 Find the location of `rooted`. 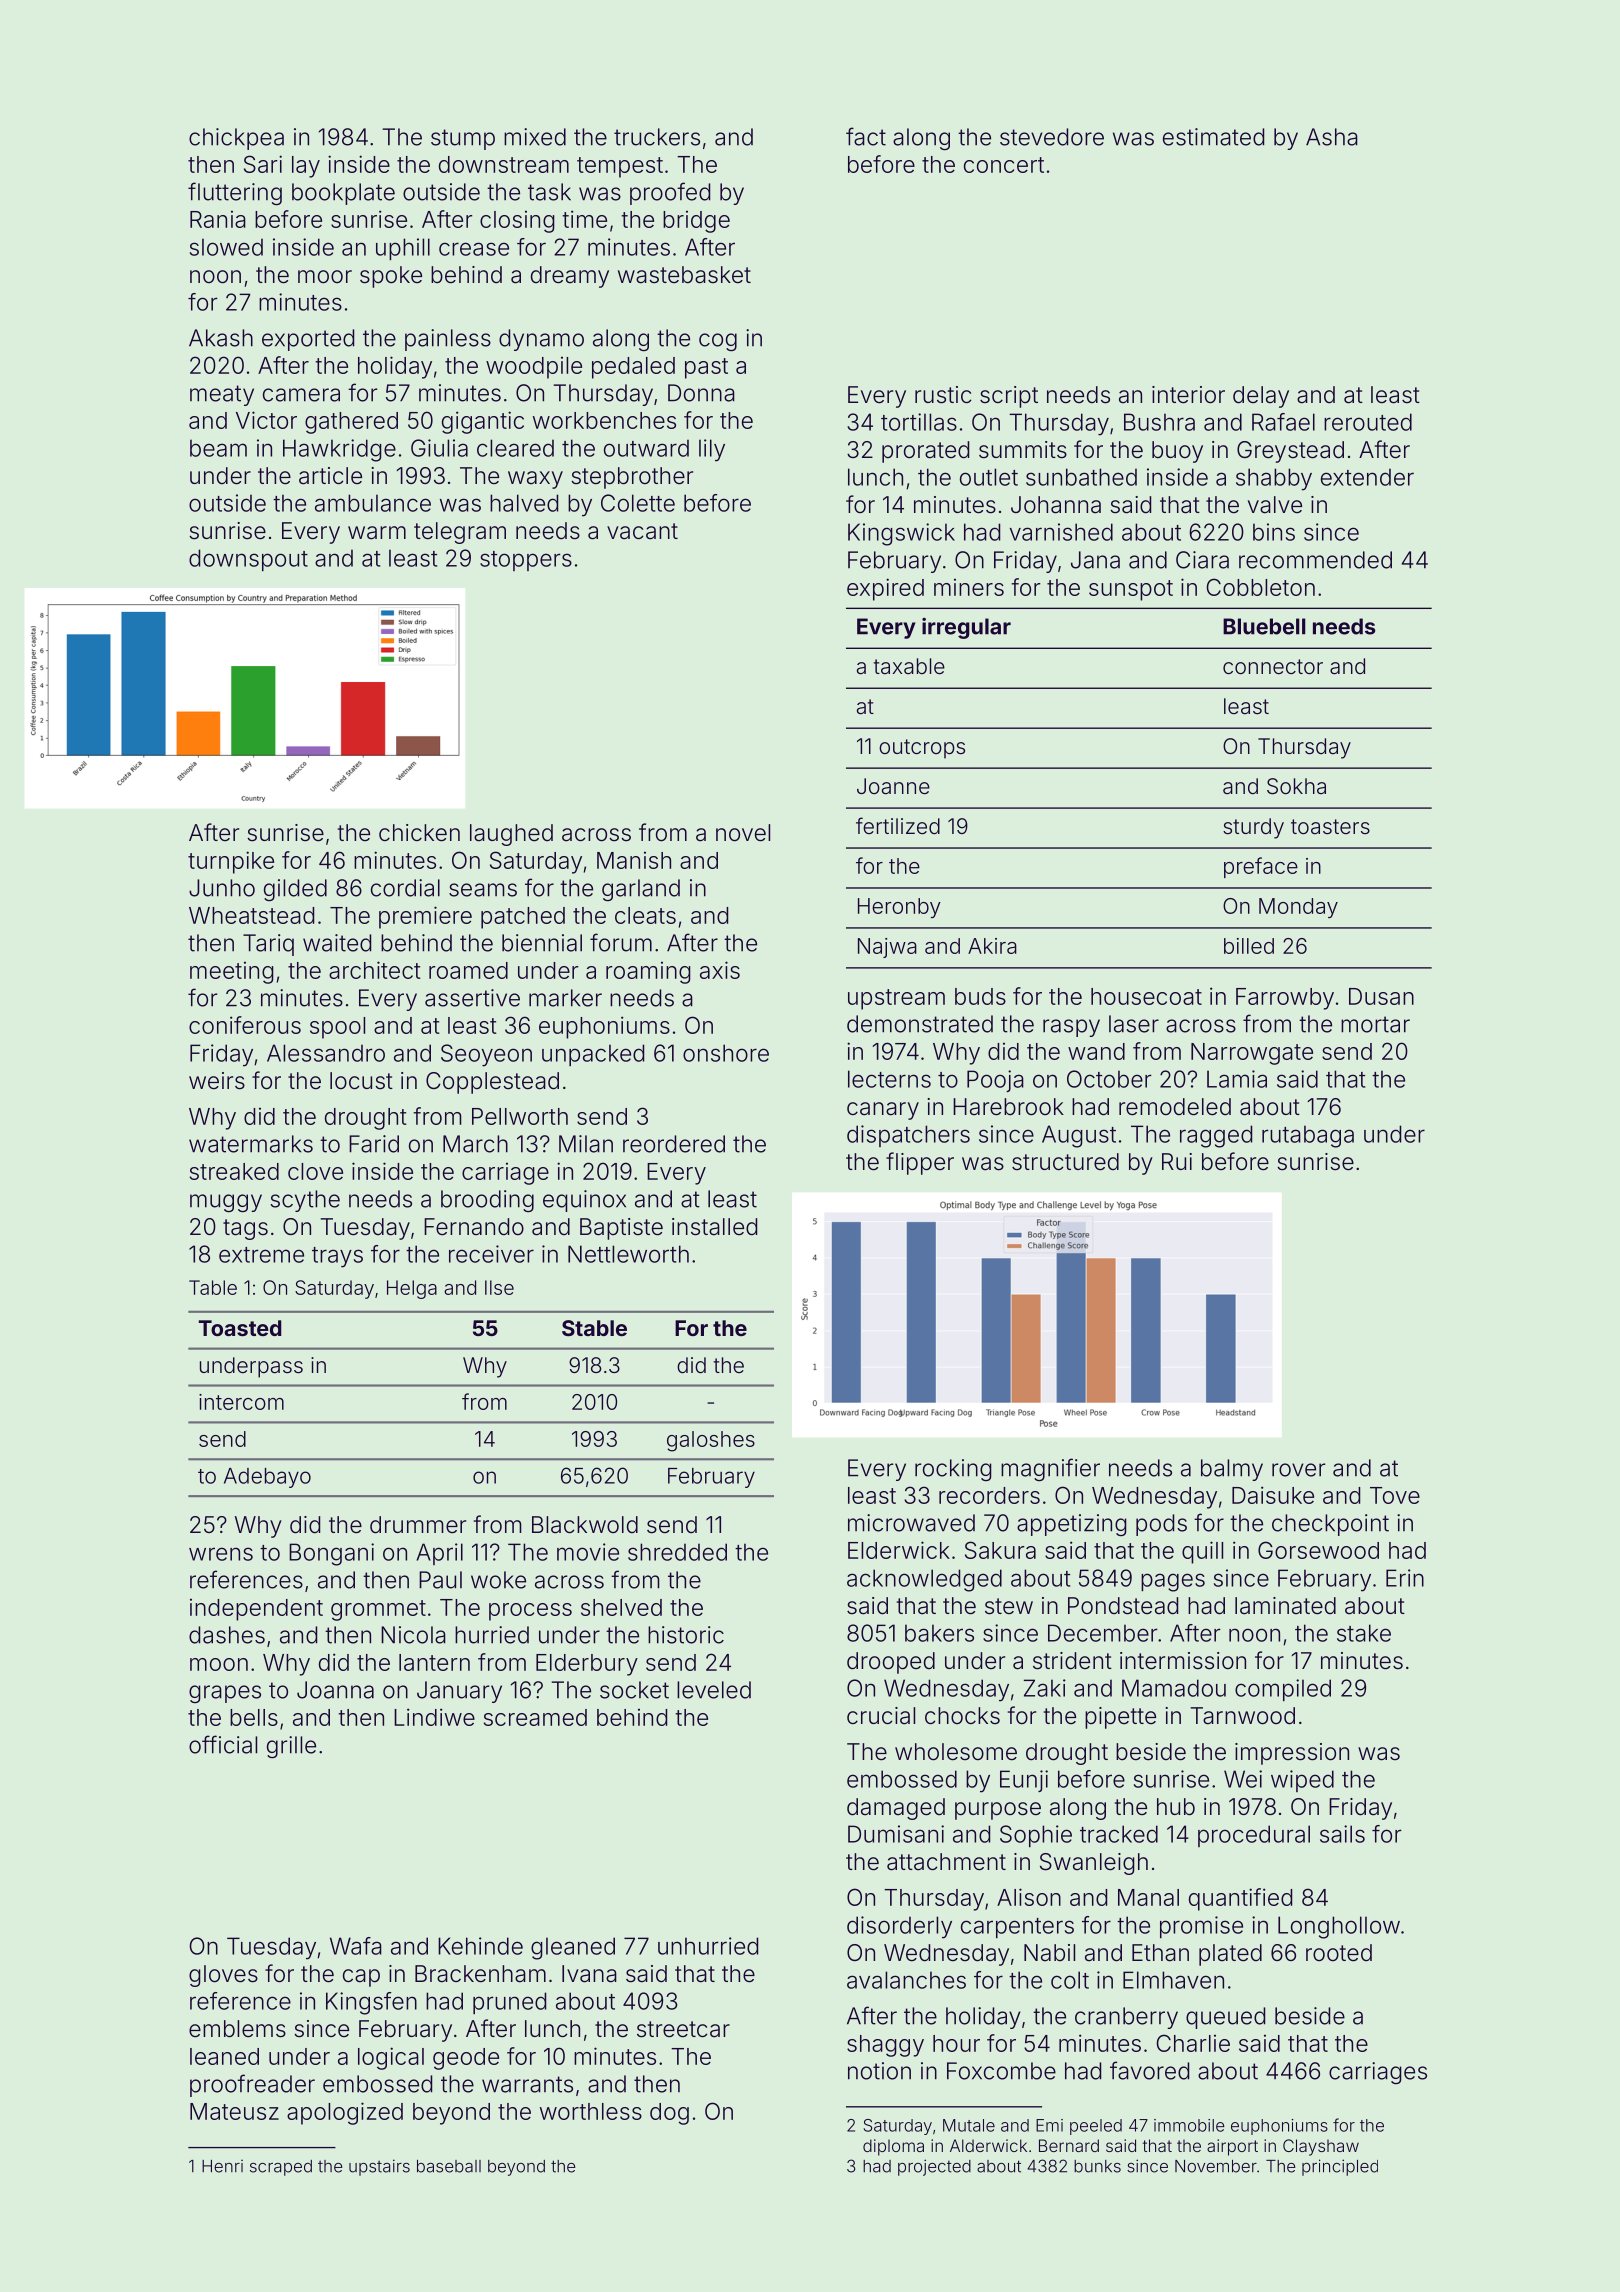

rooted is located at coordinates (1339, 1953).
